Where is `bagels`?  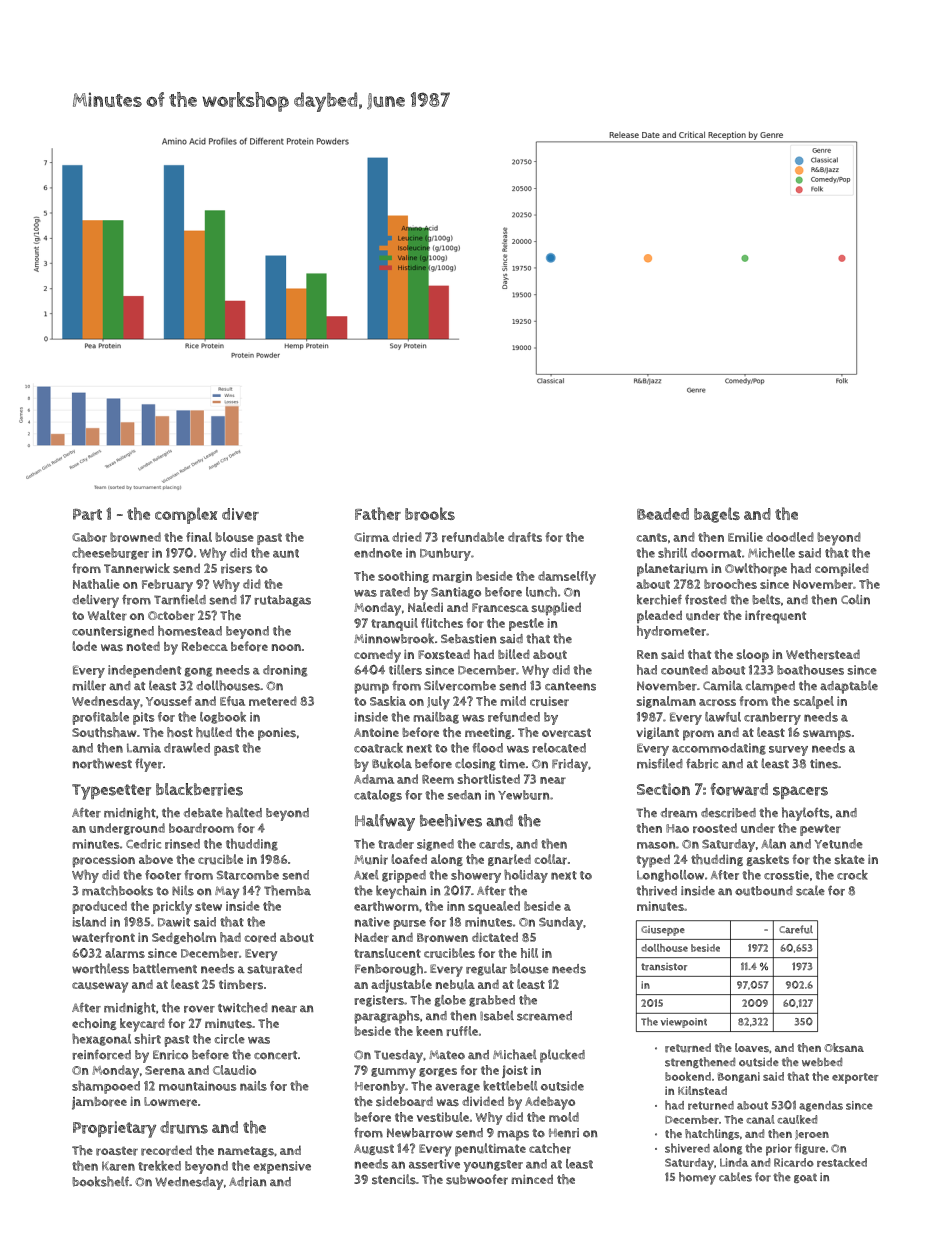 bagels is located at coordinates (717, 515).
